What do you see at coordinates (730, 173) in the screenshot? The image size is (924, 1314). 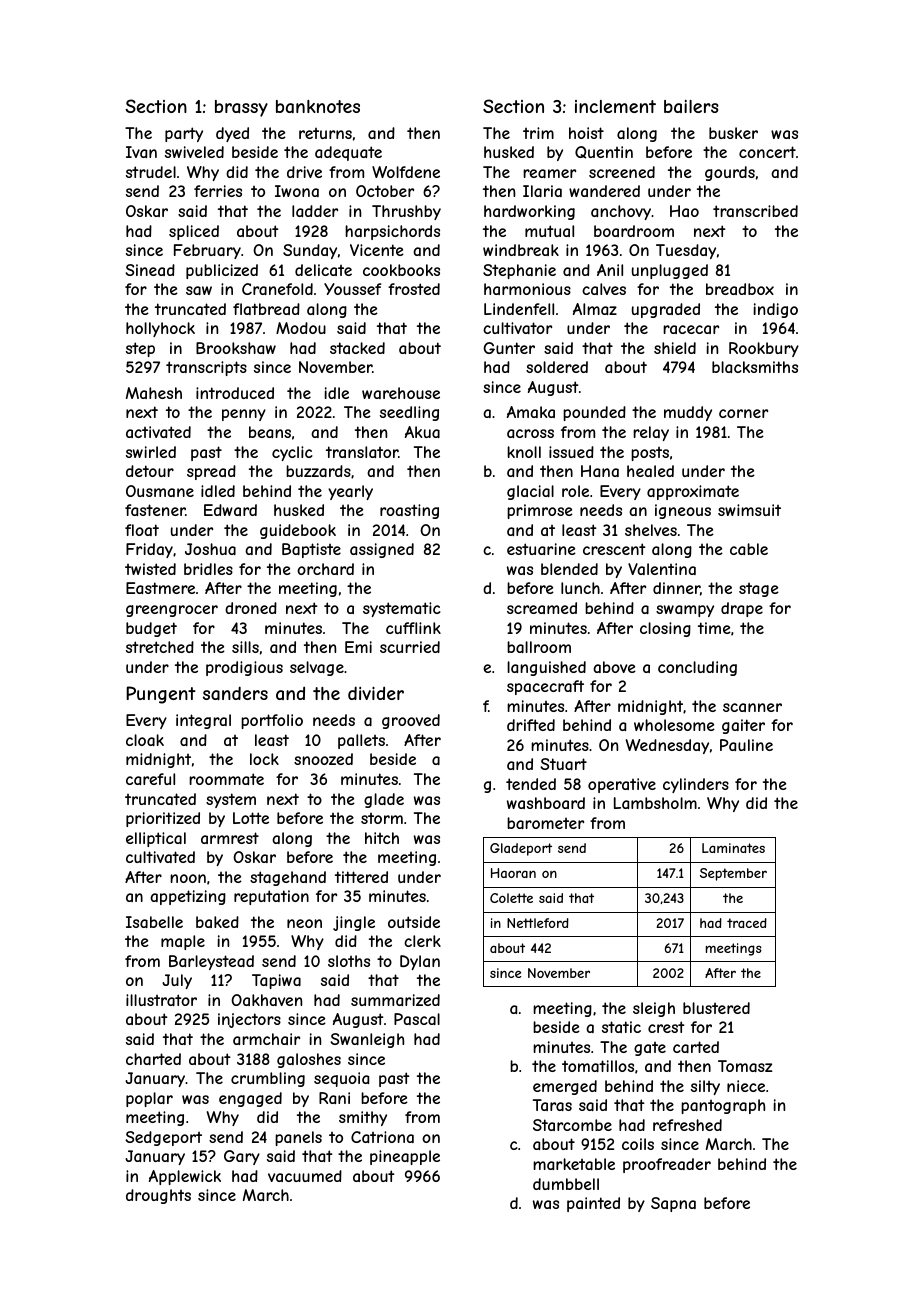 I see `gourds` at bounding box center [730, 173].
